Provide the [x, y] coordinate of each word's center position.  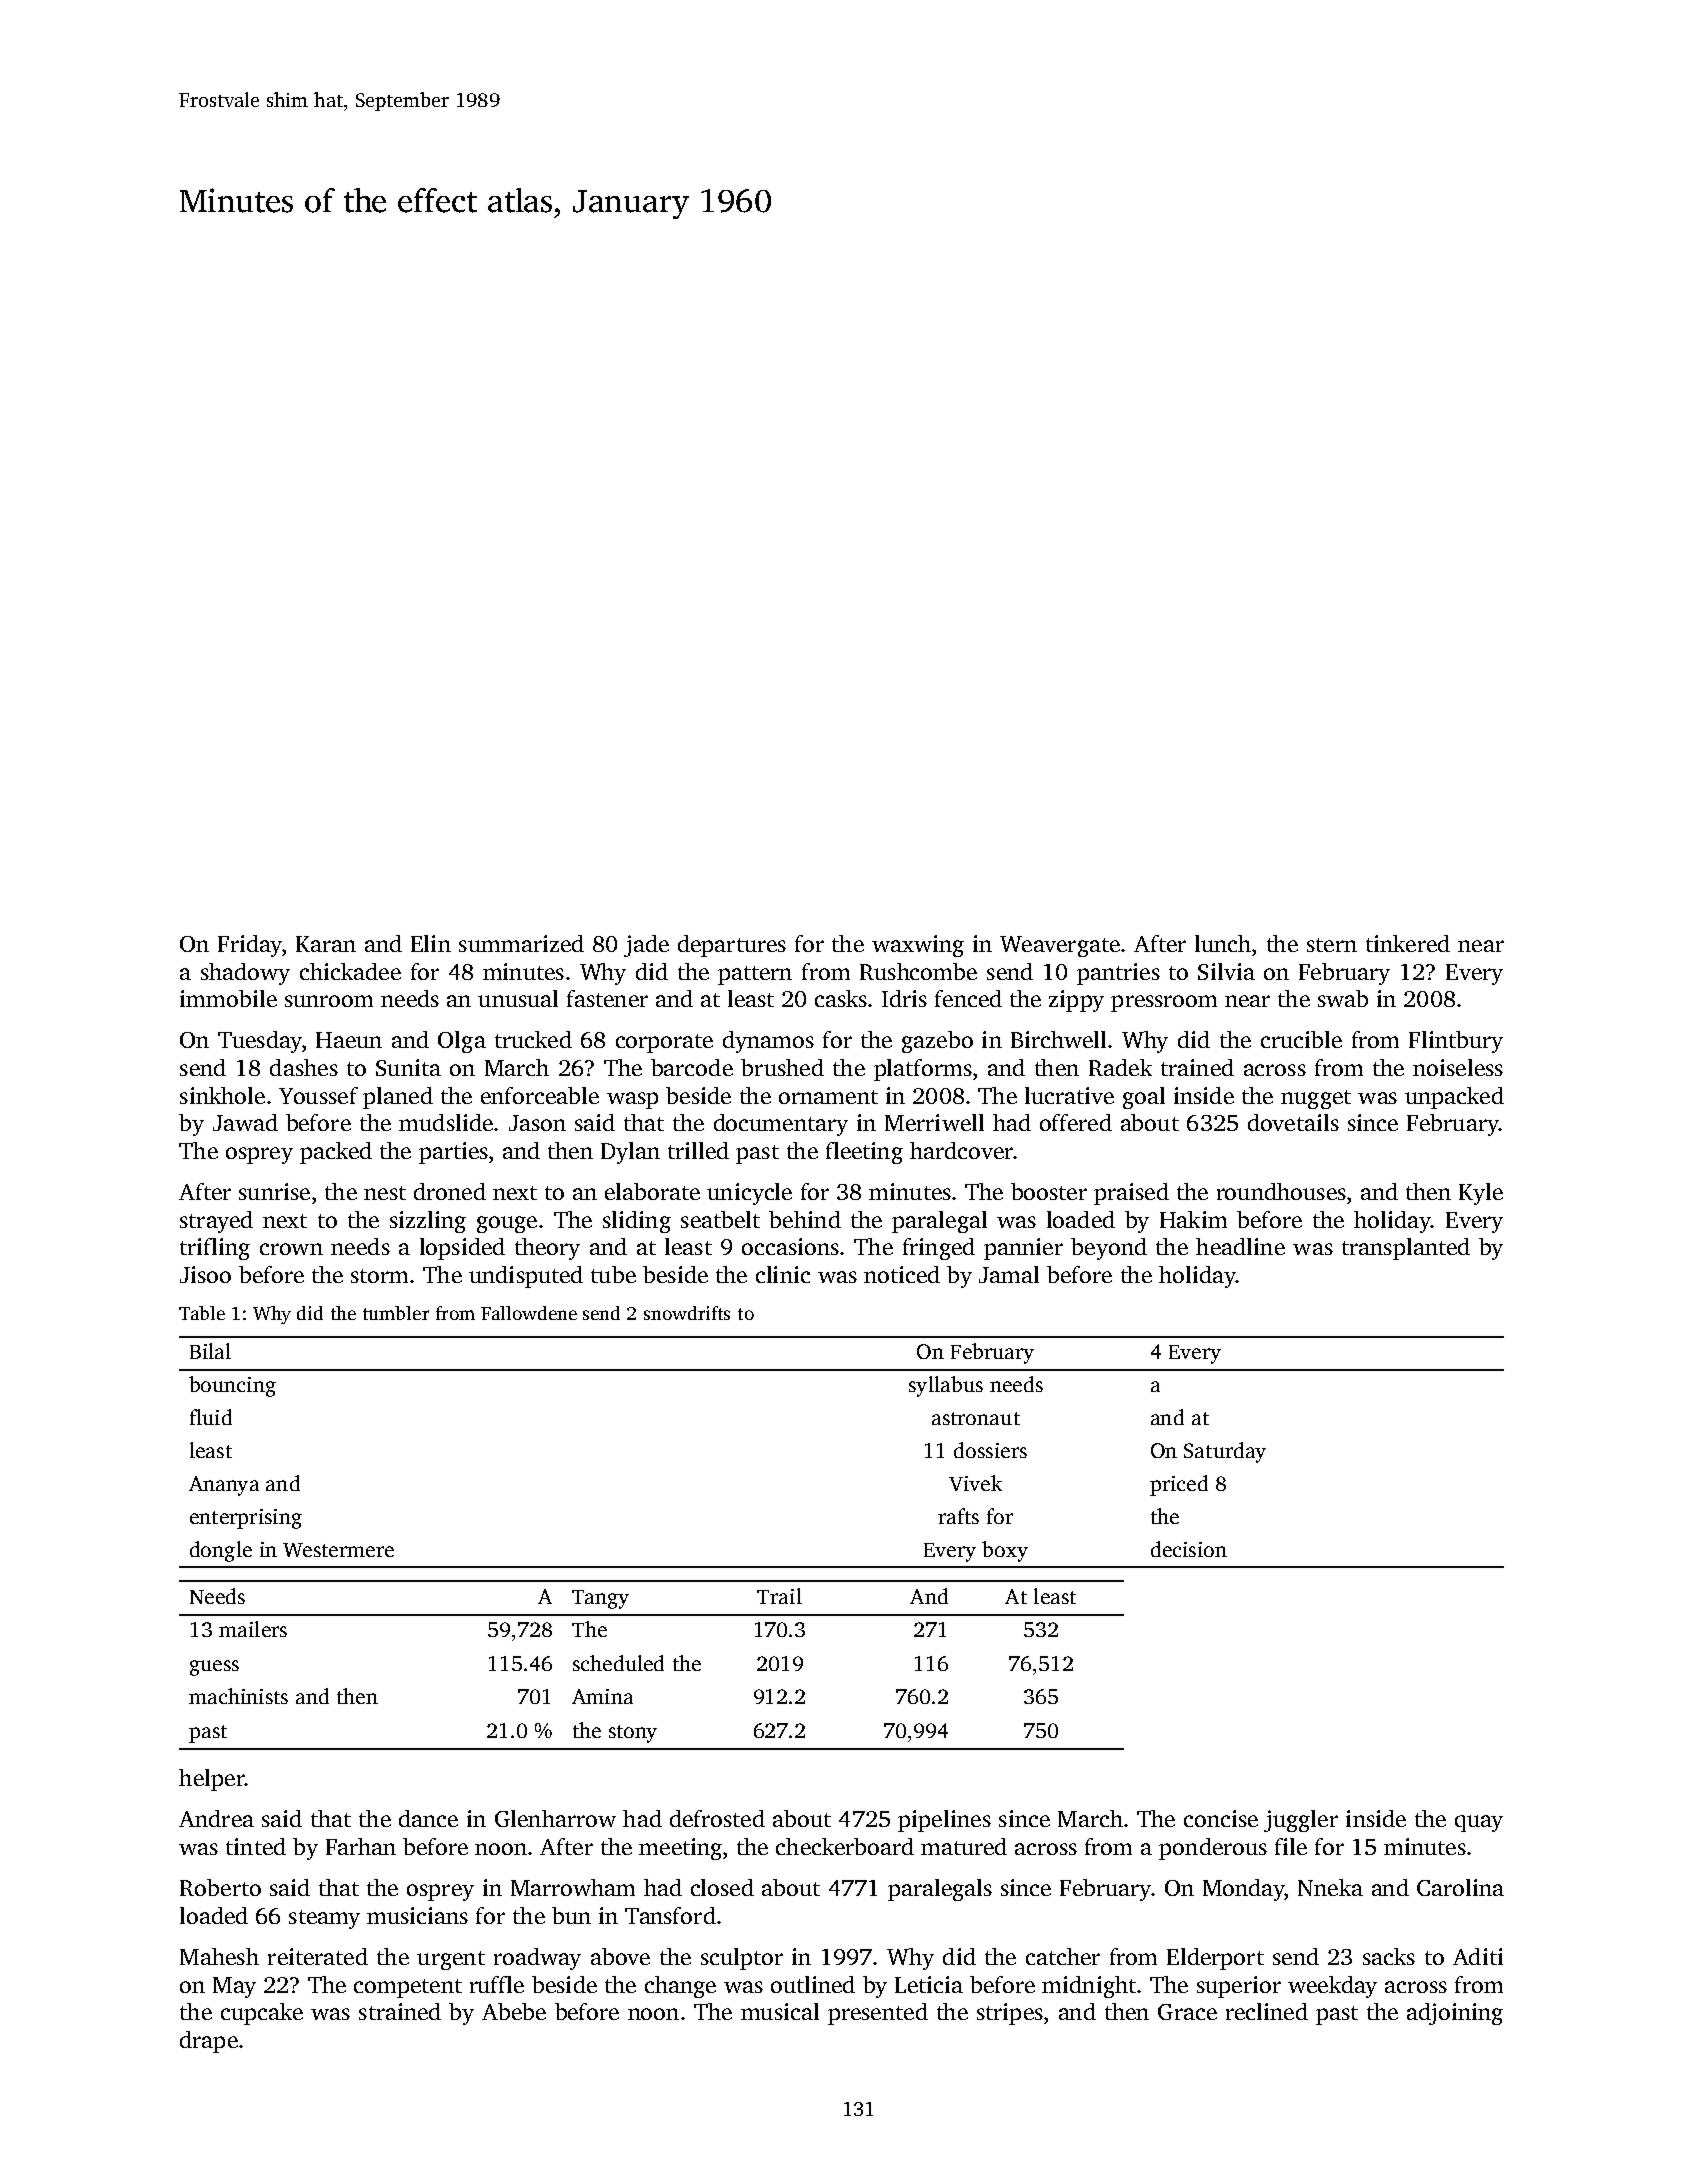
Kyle [1481, 1194]
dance [428, 1818]
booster [1049, 1191]
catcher [1063, 1956]
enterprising [246, 1519]
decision [1189, 1549]
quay [1479, 1823]
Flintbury [1456, 1042]
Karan [326, 944]
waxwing [918, 946]
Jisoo [205, 1274]
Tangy [600, 1599]
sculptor [742, 1959]
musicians [417, 1915]
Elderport [1215, 1959]
